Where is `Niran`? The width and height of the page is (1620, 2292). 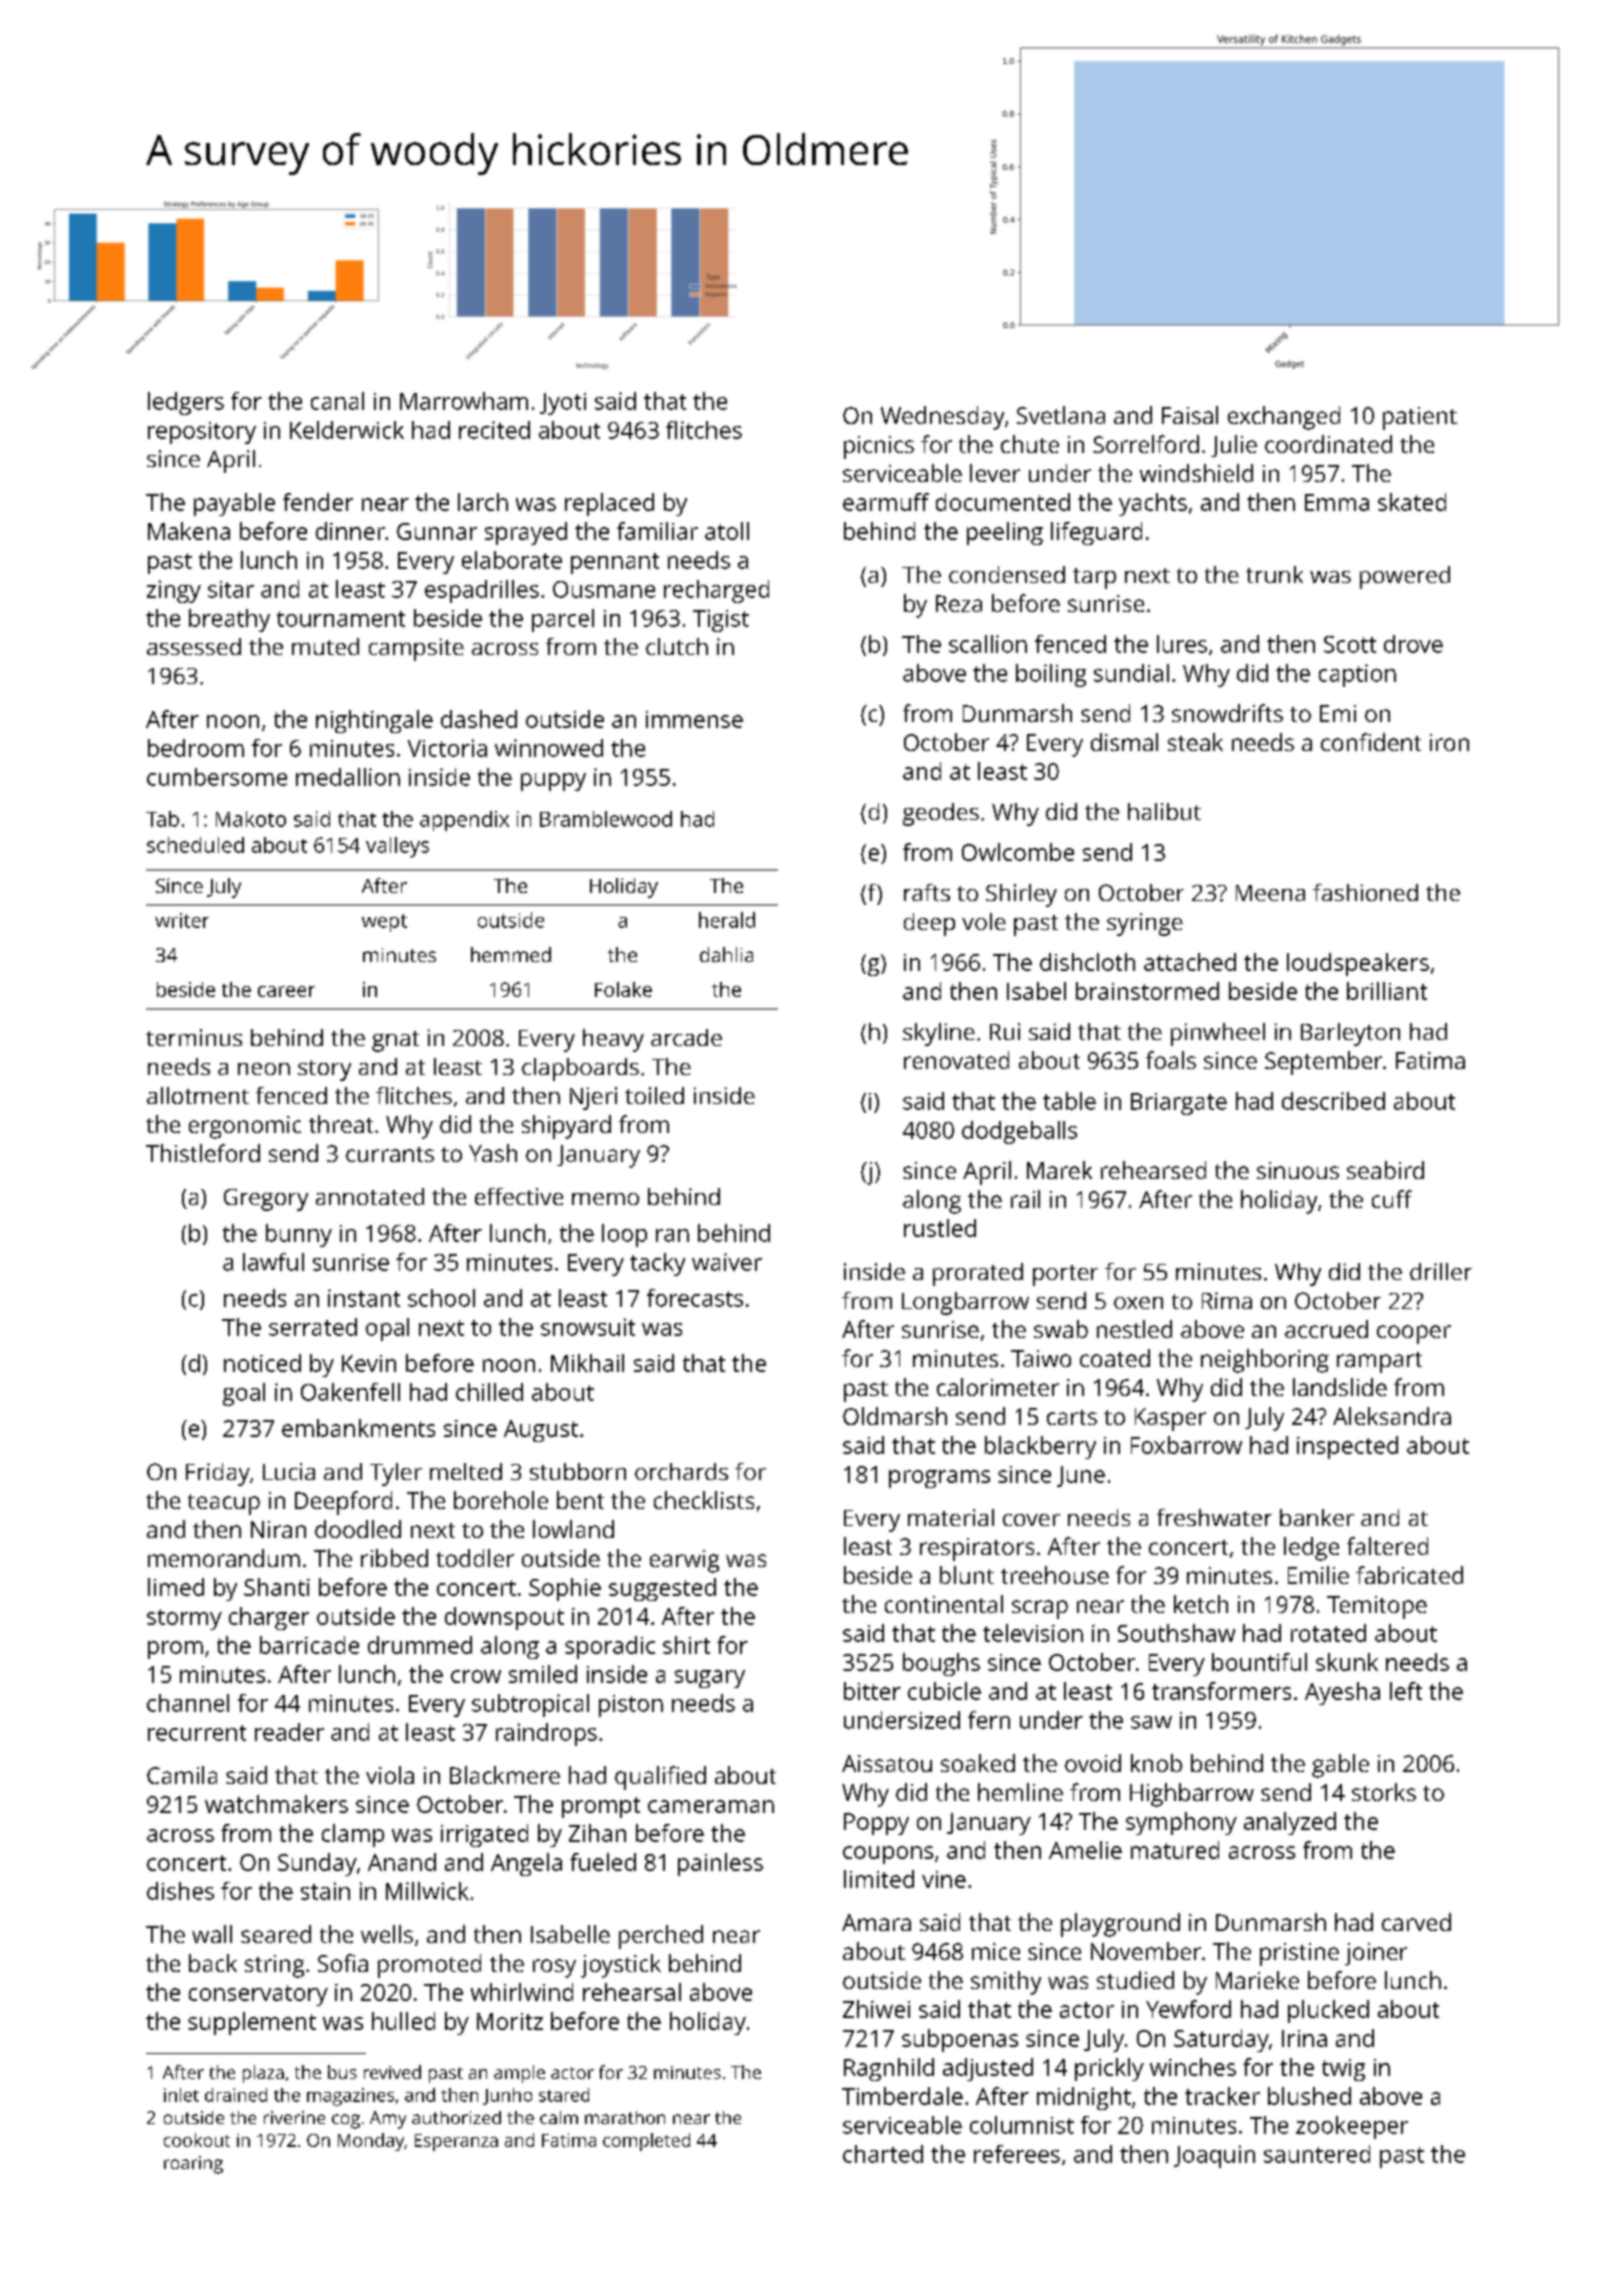
Niran is located at coordinates (278, 1529).
